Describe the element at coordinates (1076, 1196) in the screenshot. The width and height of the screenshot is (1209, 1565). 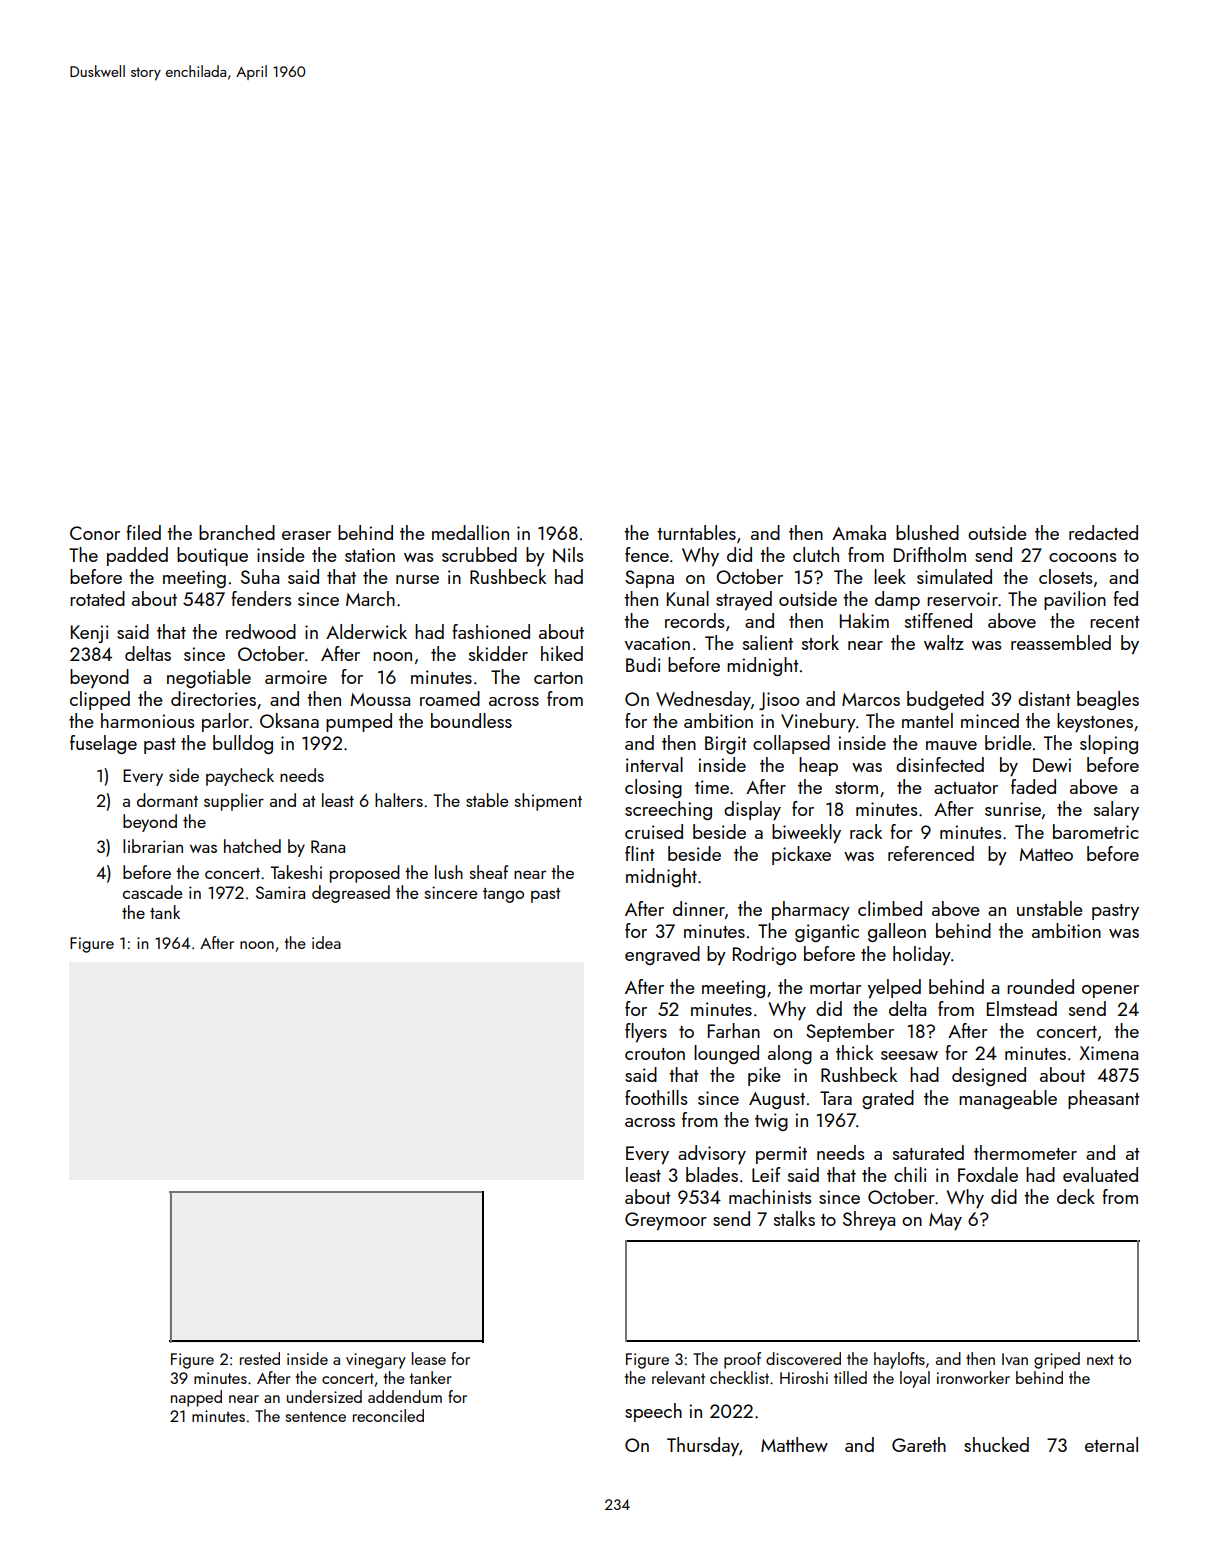
I see `deck` at that location.
